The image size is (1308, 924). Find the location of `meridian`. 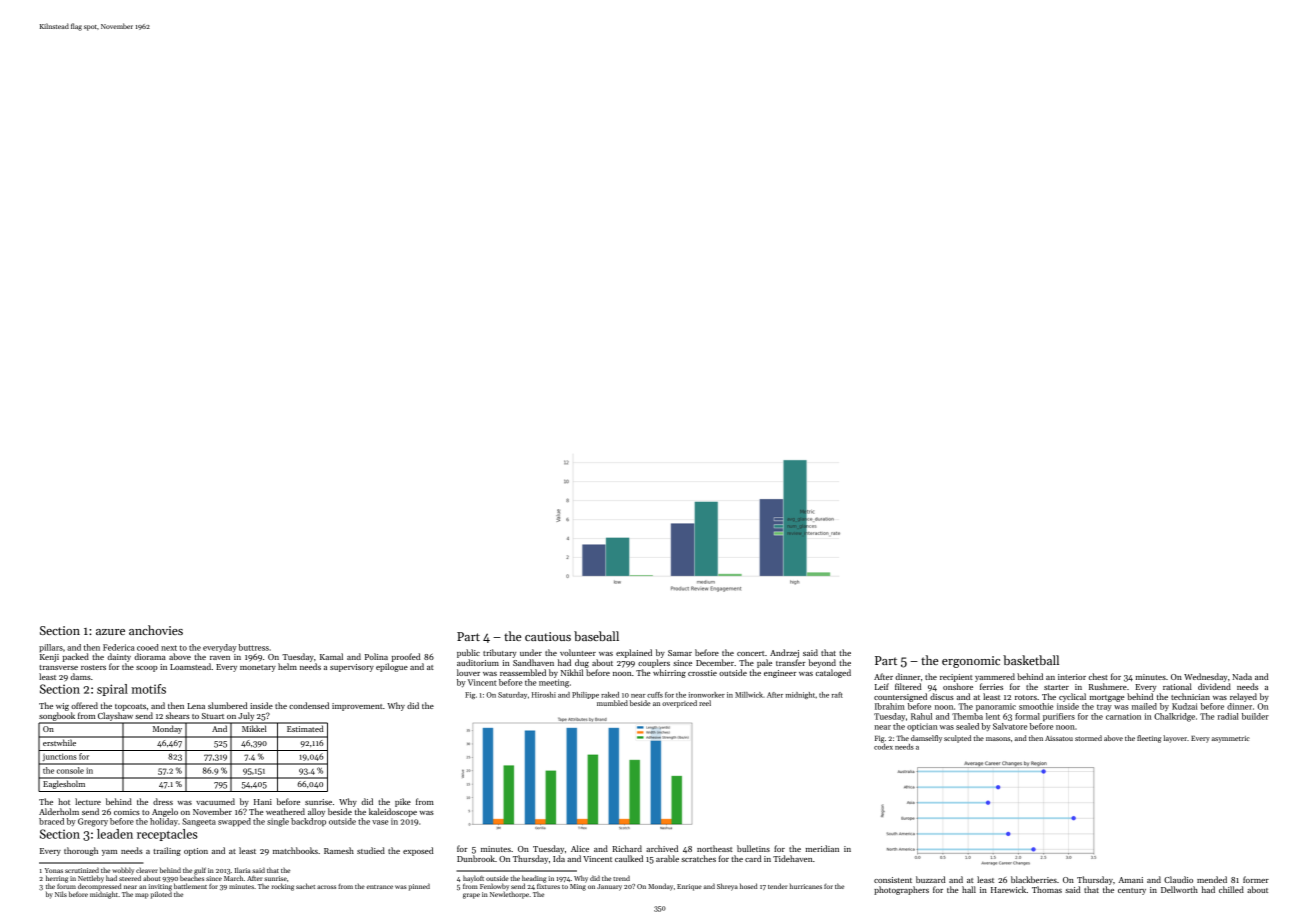

meridian is located at coordinates (822, 848).
